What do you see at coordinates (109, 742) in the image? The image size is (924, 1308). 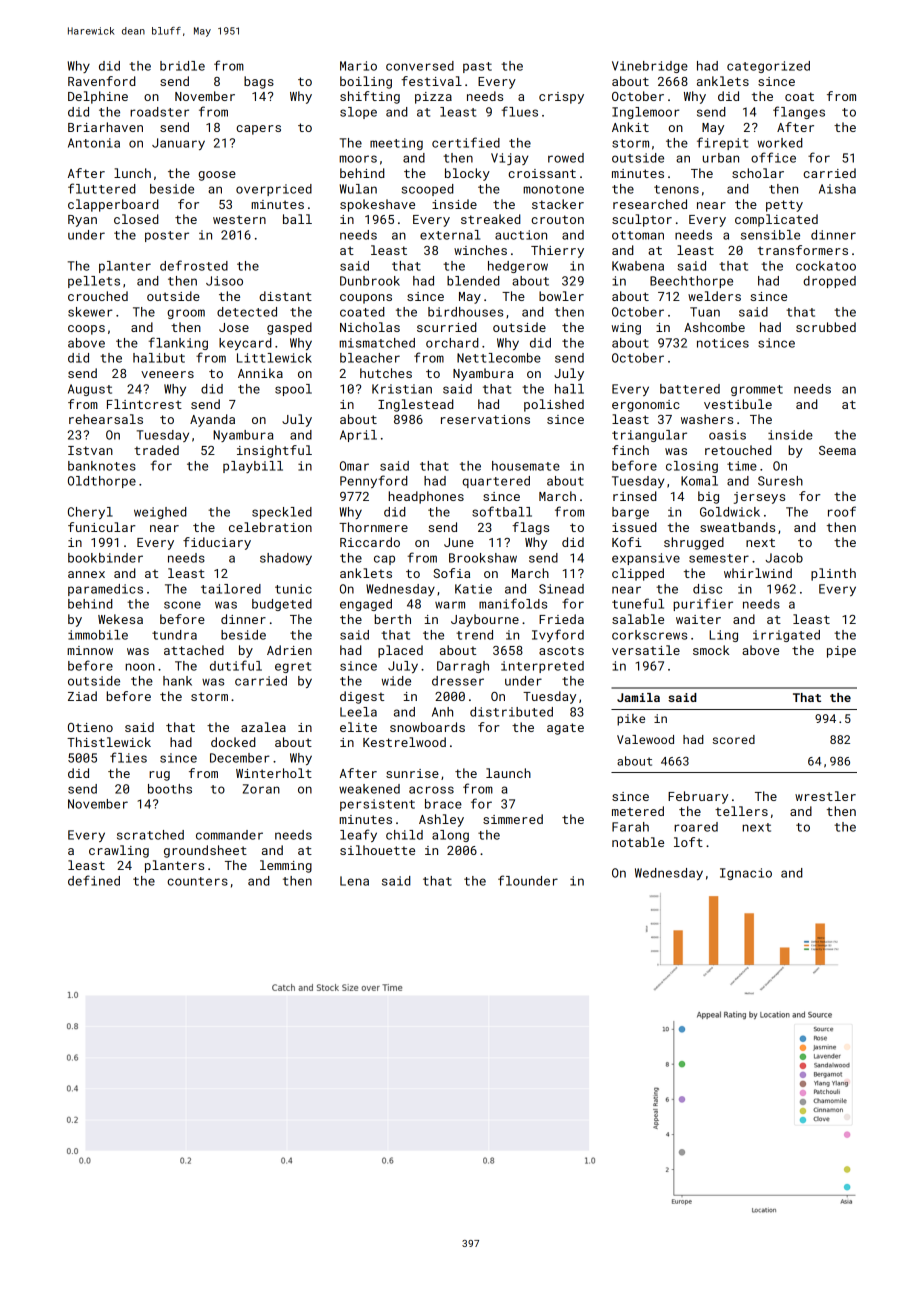 I see `Thistlewick` at bounding box center [109, 742].
